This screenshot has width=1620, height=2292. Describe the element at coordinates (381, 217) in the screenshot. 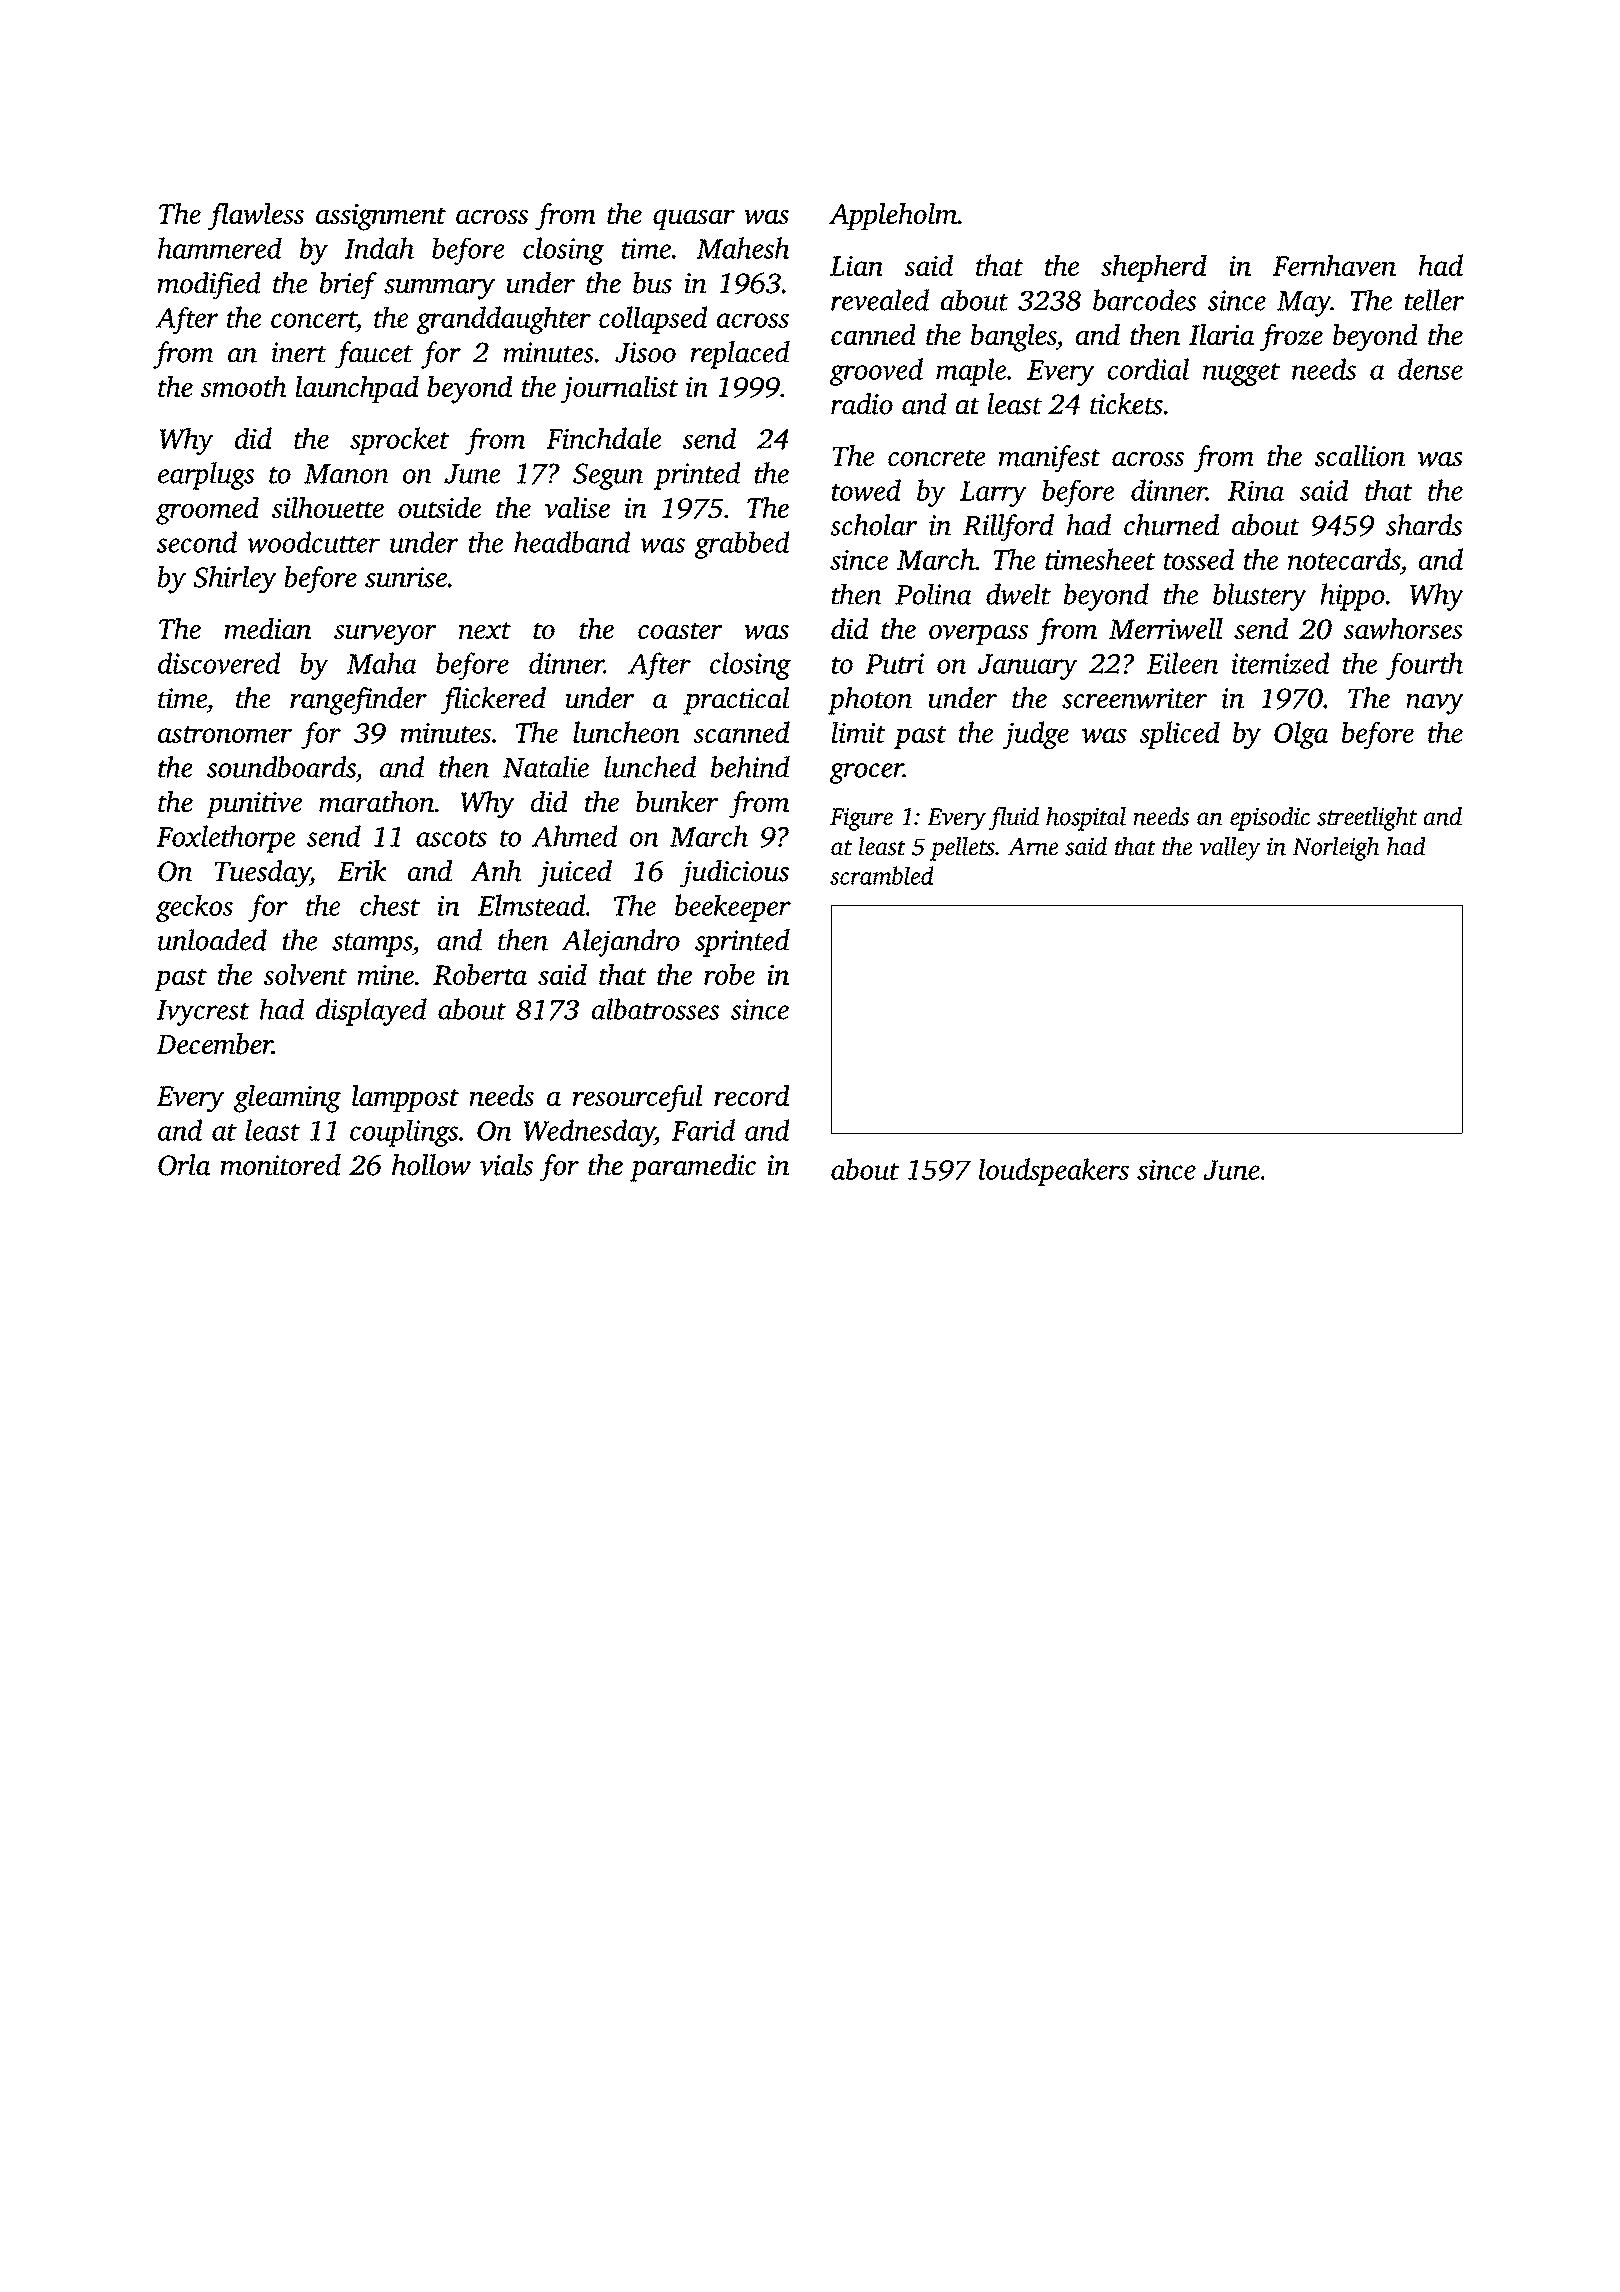

I see `assignment` at that location.
